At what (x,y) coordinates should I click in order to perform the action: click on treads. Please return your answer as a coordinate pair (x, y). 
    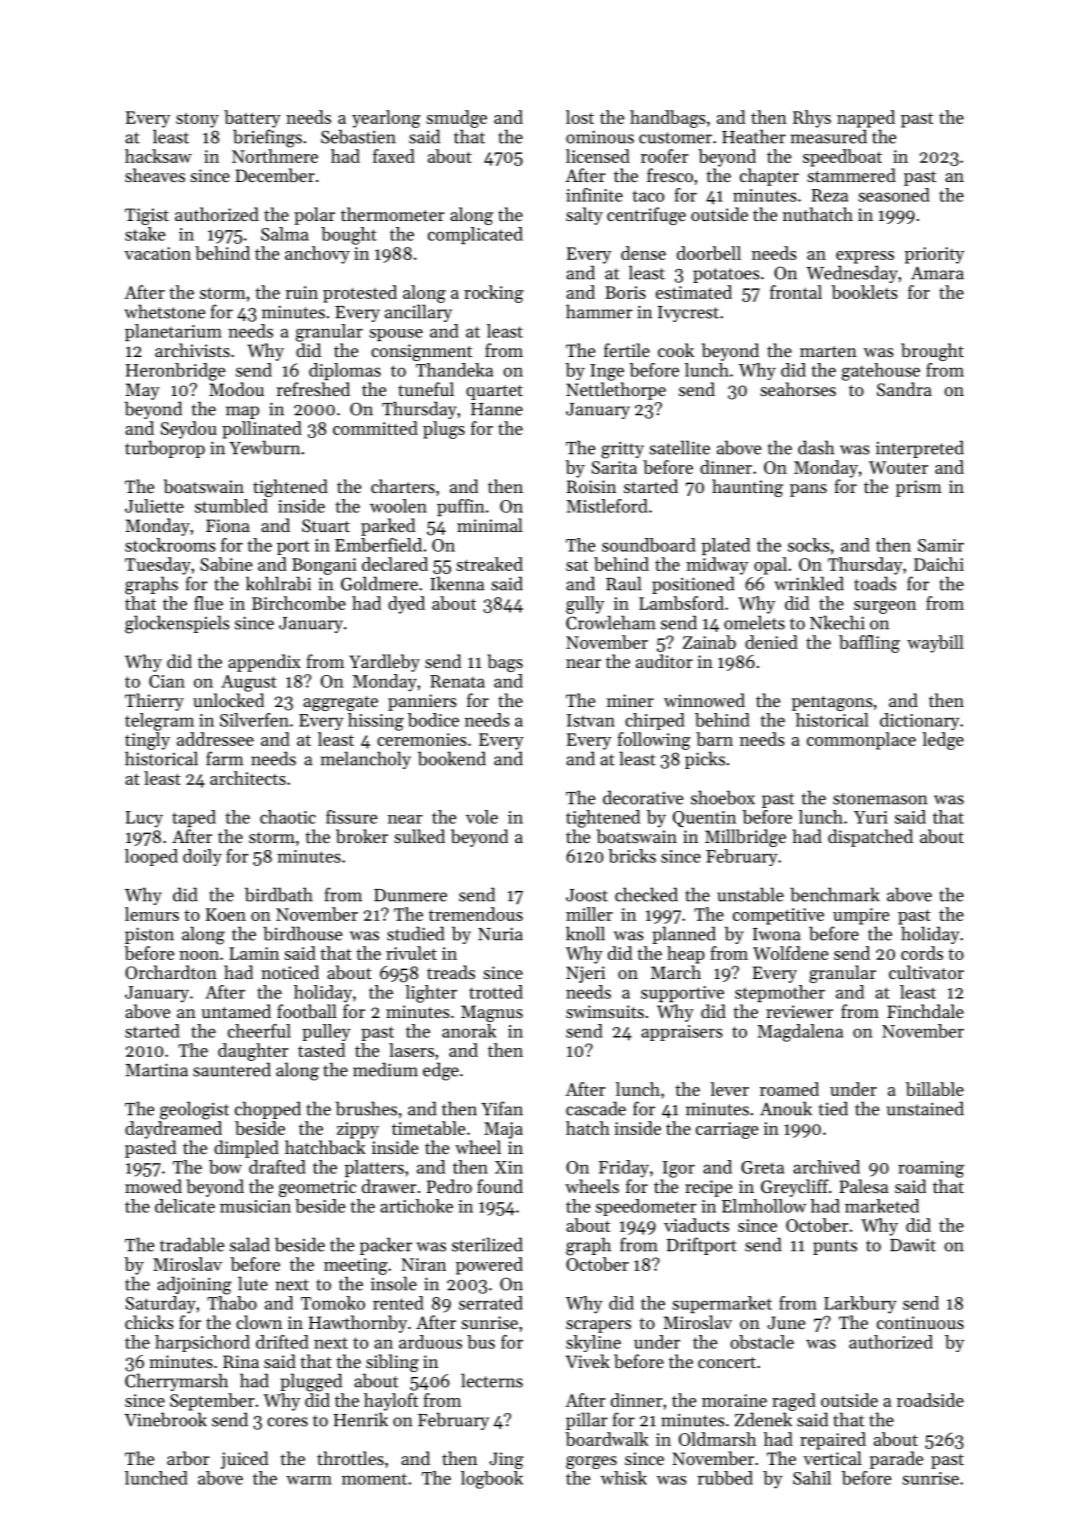
    Looking at the image, I should click on (451, 972).
